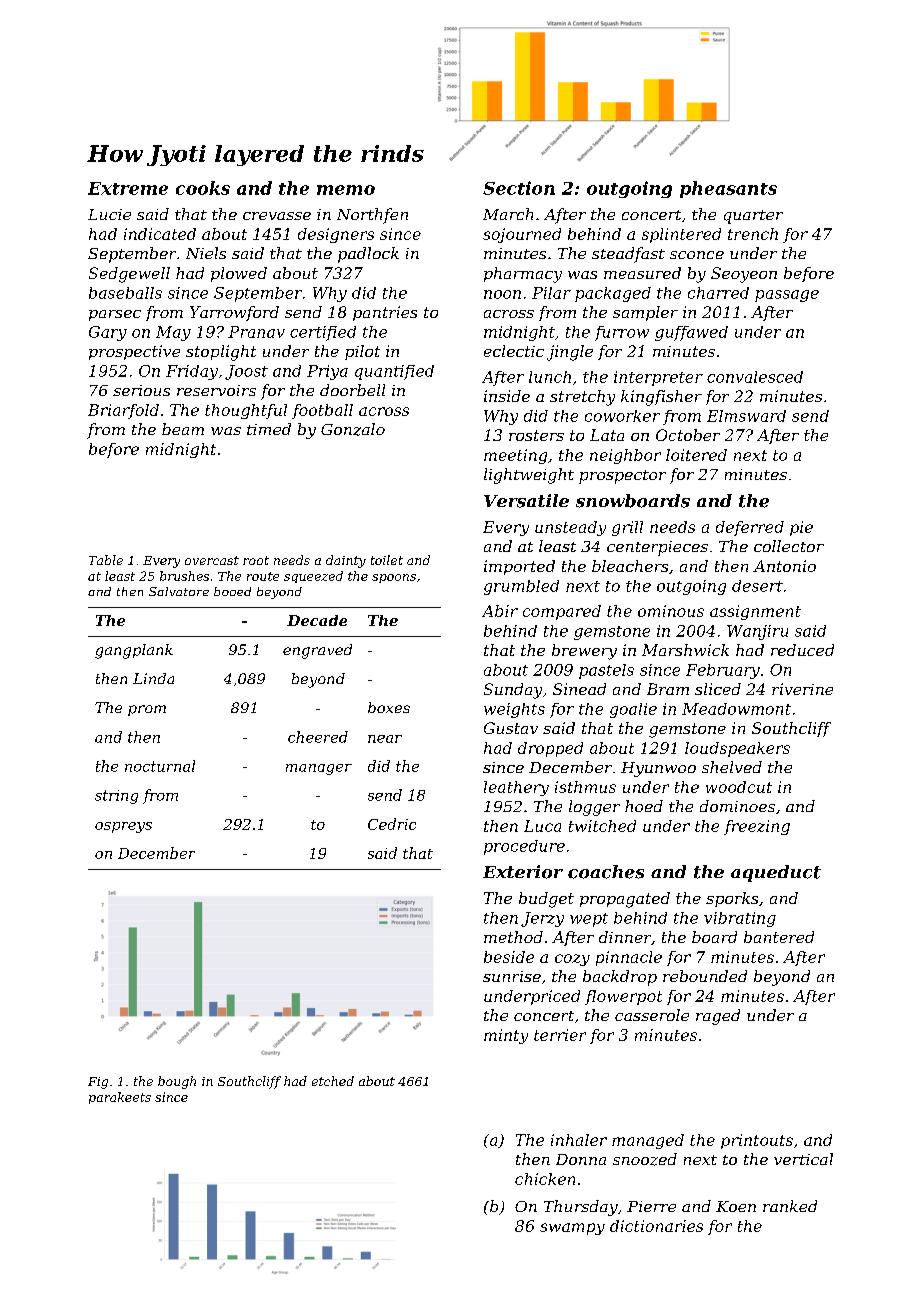 This image has height=1314, width=924. I want to click on bough, so click(177, 1082).
